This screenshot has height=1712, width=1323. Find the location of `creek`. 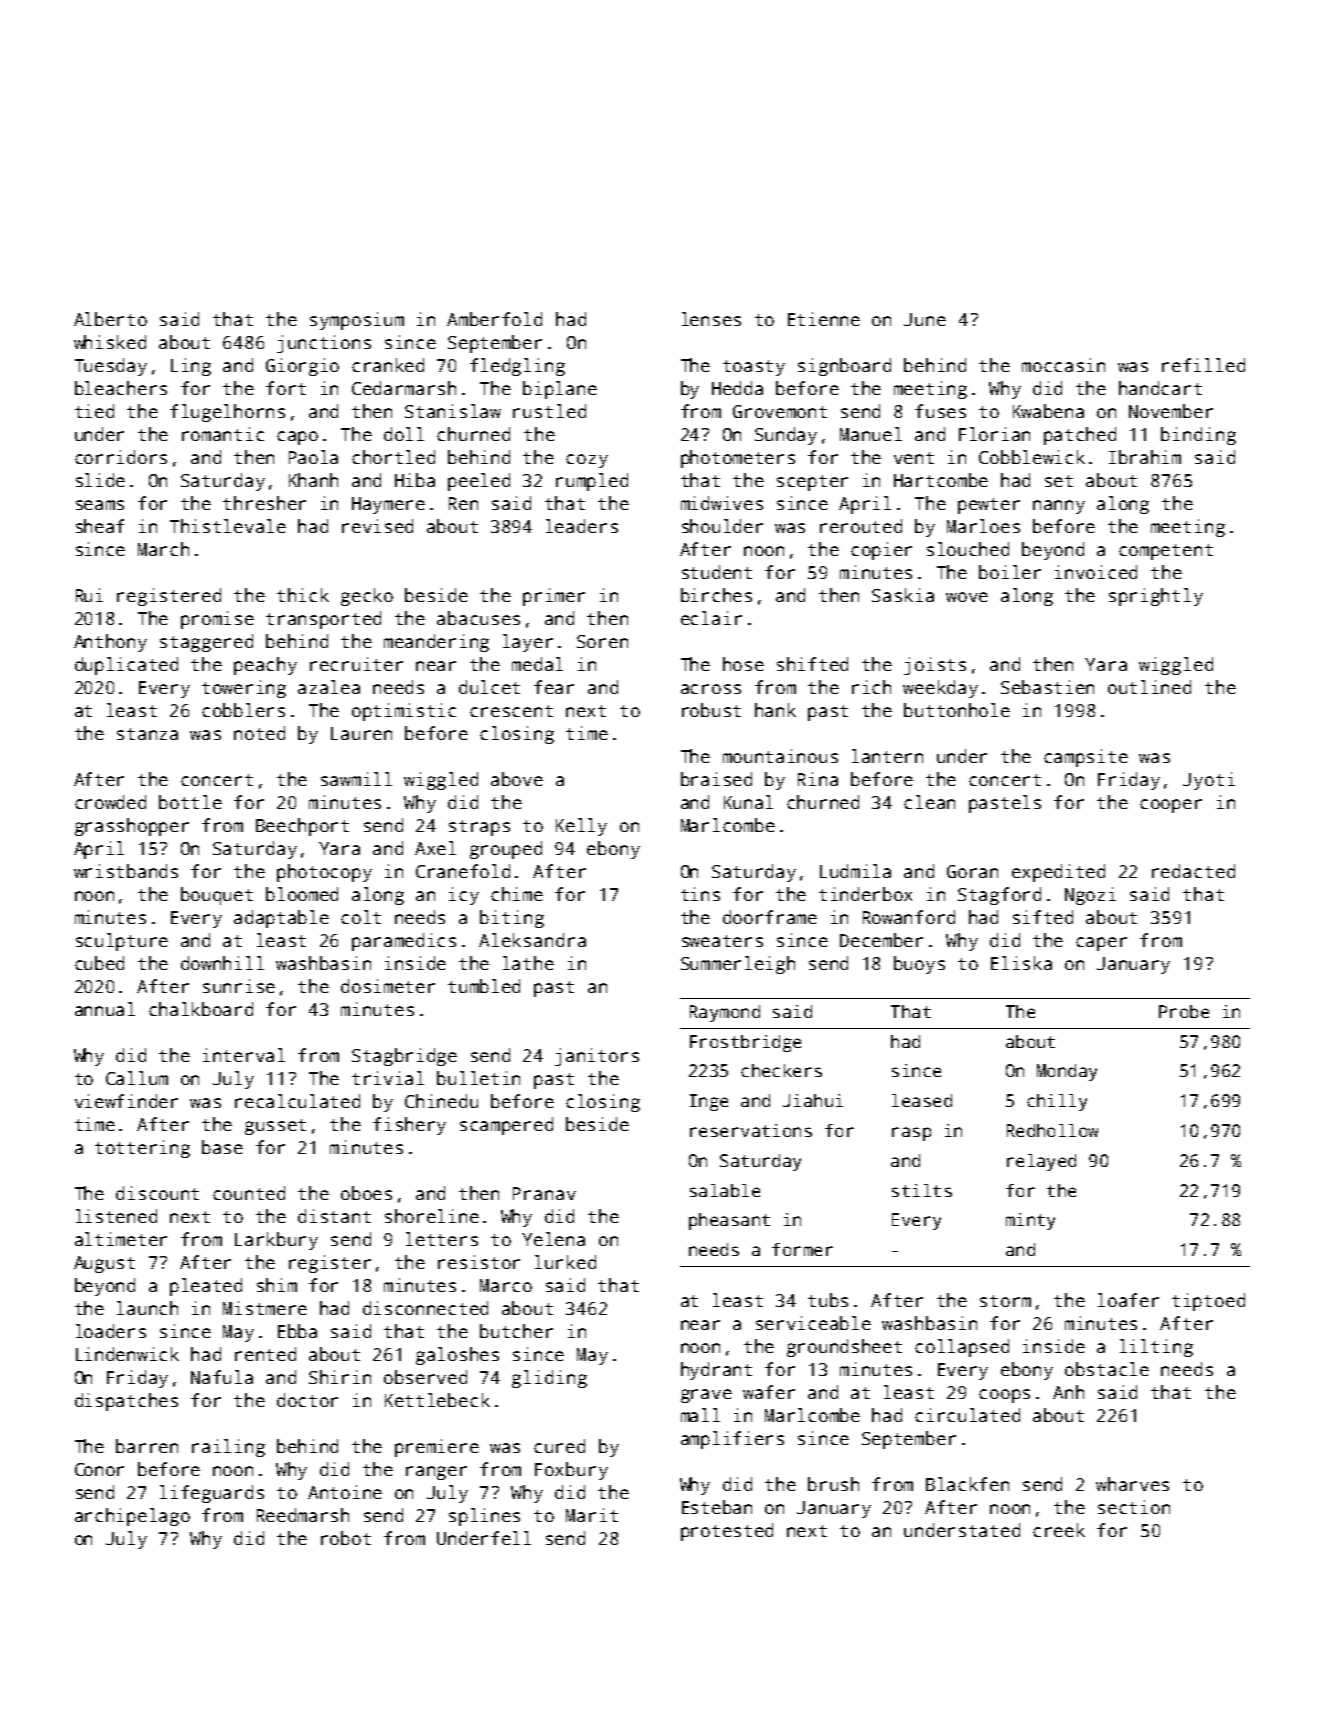

creek is located at coordinates (1059, 1530).
